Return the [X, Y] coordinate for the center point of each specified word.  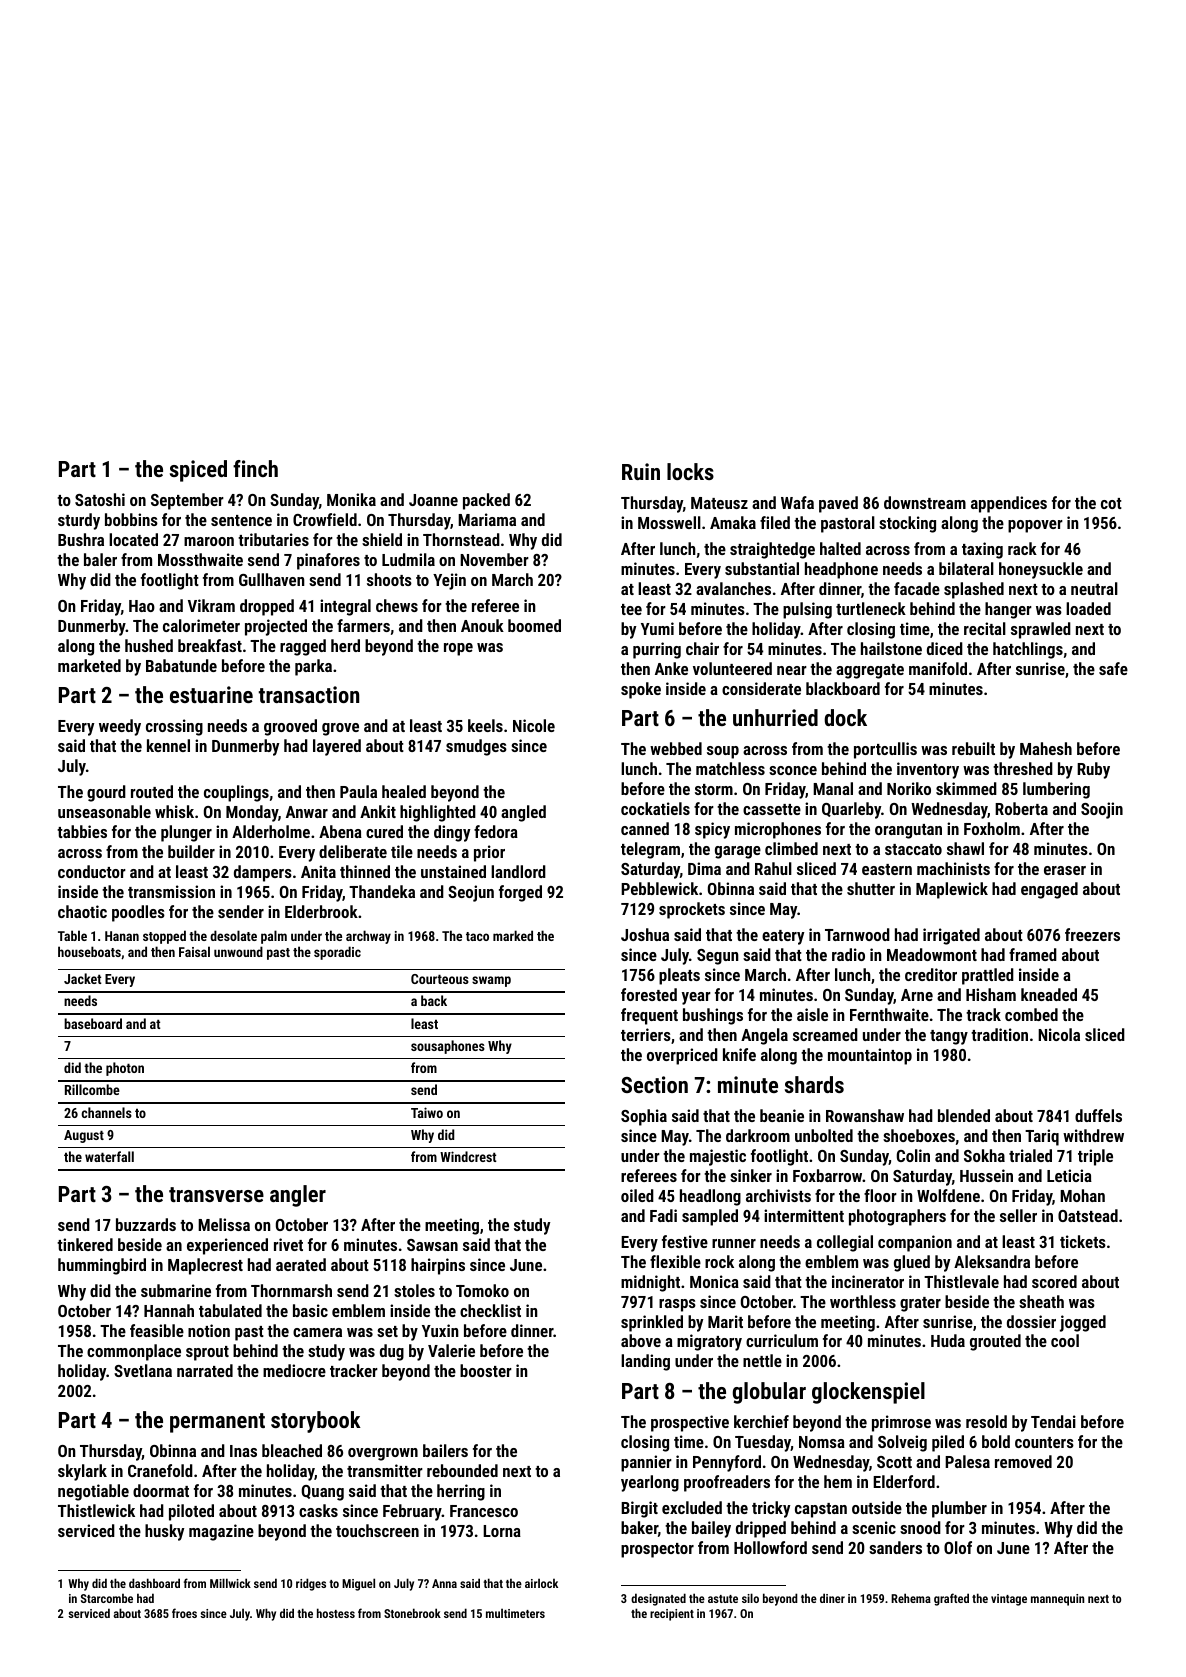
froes [184, 1613]
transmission [171, 891]
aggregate [870, 671]
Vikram [211, 605]
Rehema [911, 1598]
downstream [925, 502]
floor [880, 1195]
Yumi [657, 628]
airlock [541, 1583]
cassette [772, 809]
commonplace [134, 1352]
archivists [778, 1195]
